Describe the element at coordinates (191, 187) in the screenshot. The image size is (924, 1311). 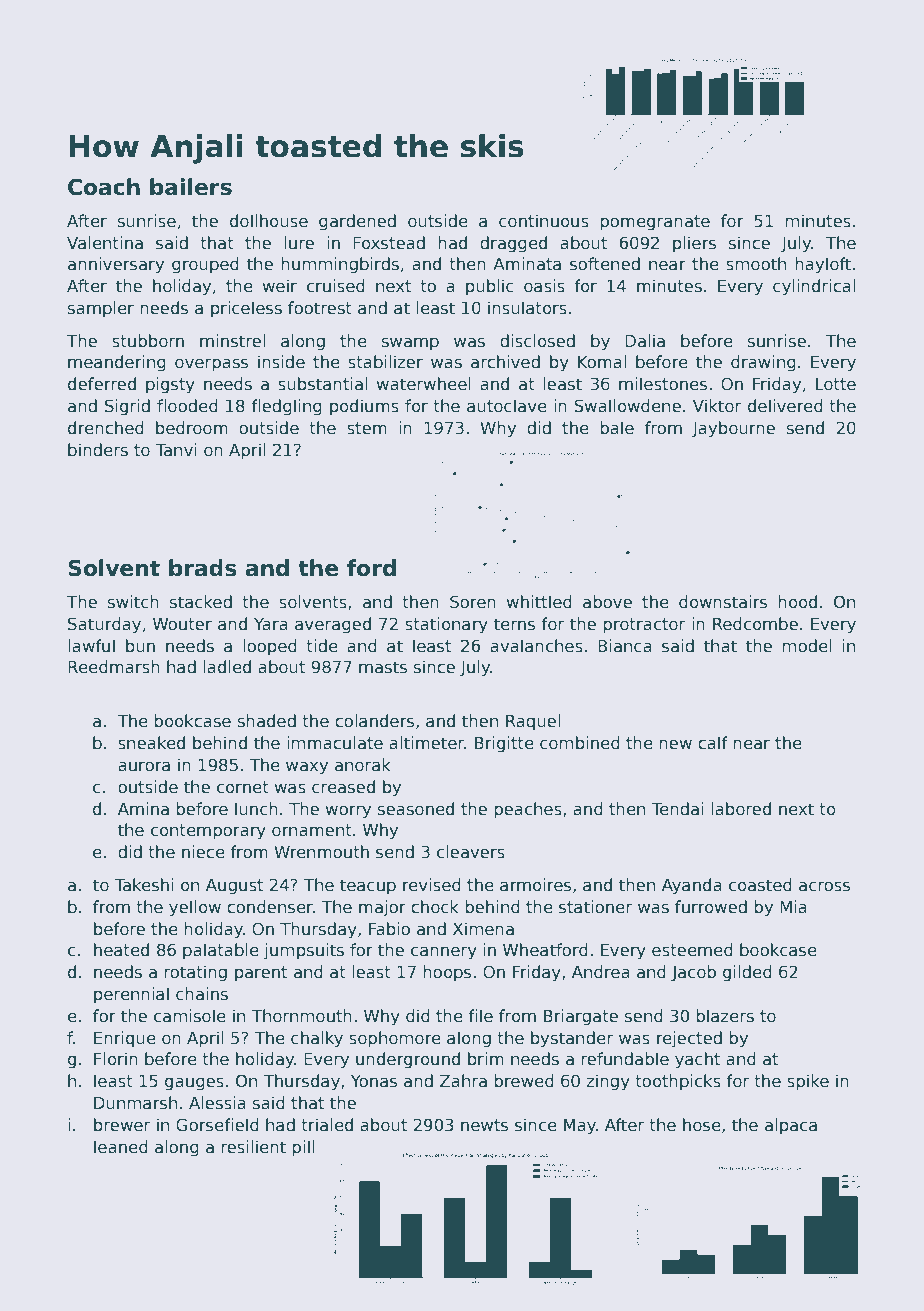
I see `bailers` at that location.
